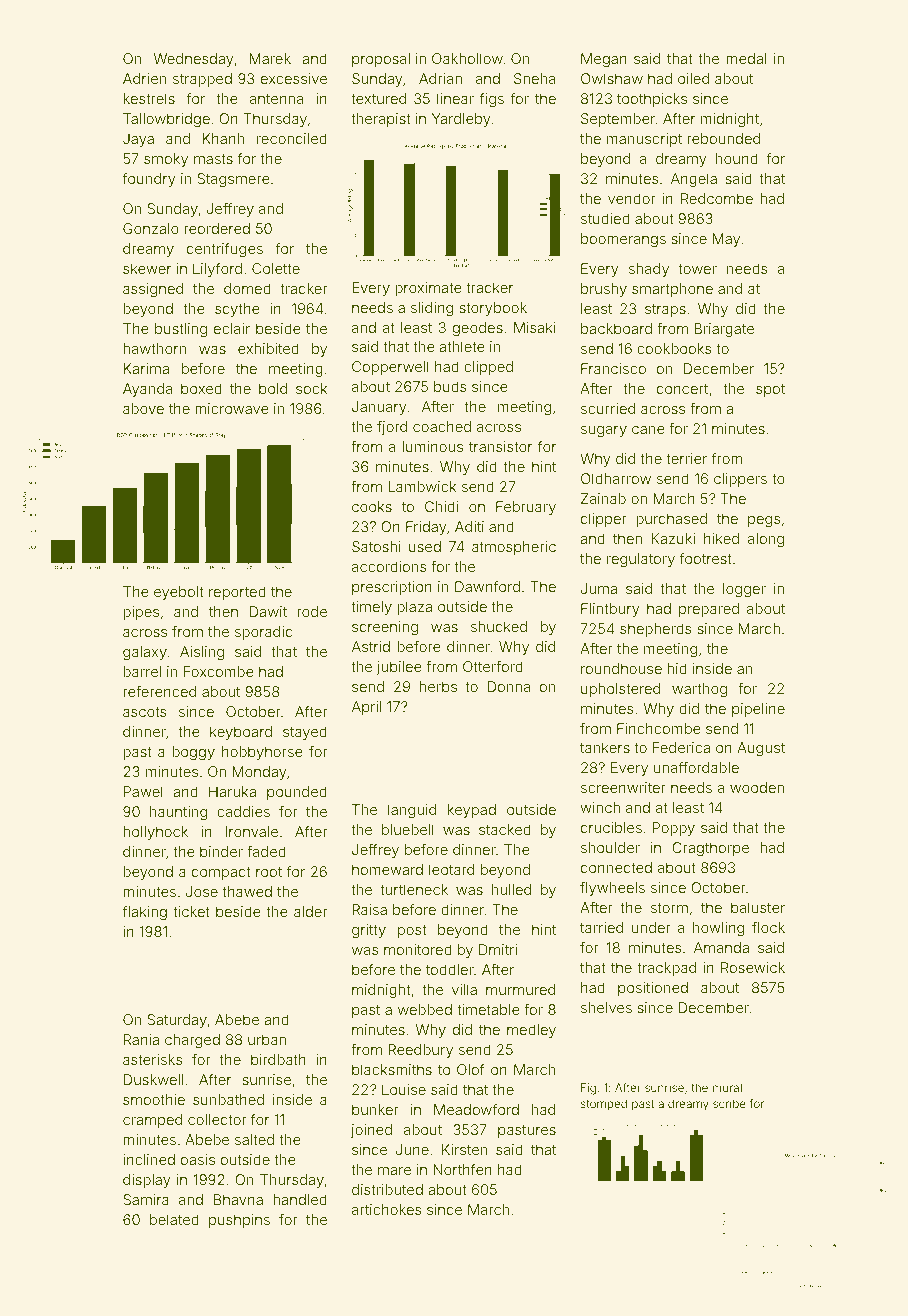  I want to click on rebounded, so click(723, 138).
